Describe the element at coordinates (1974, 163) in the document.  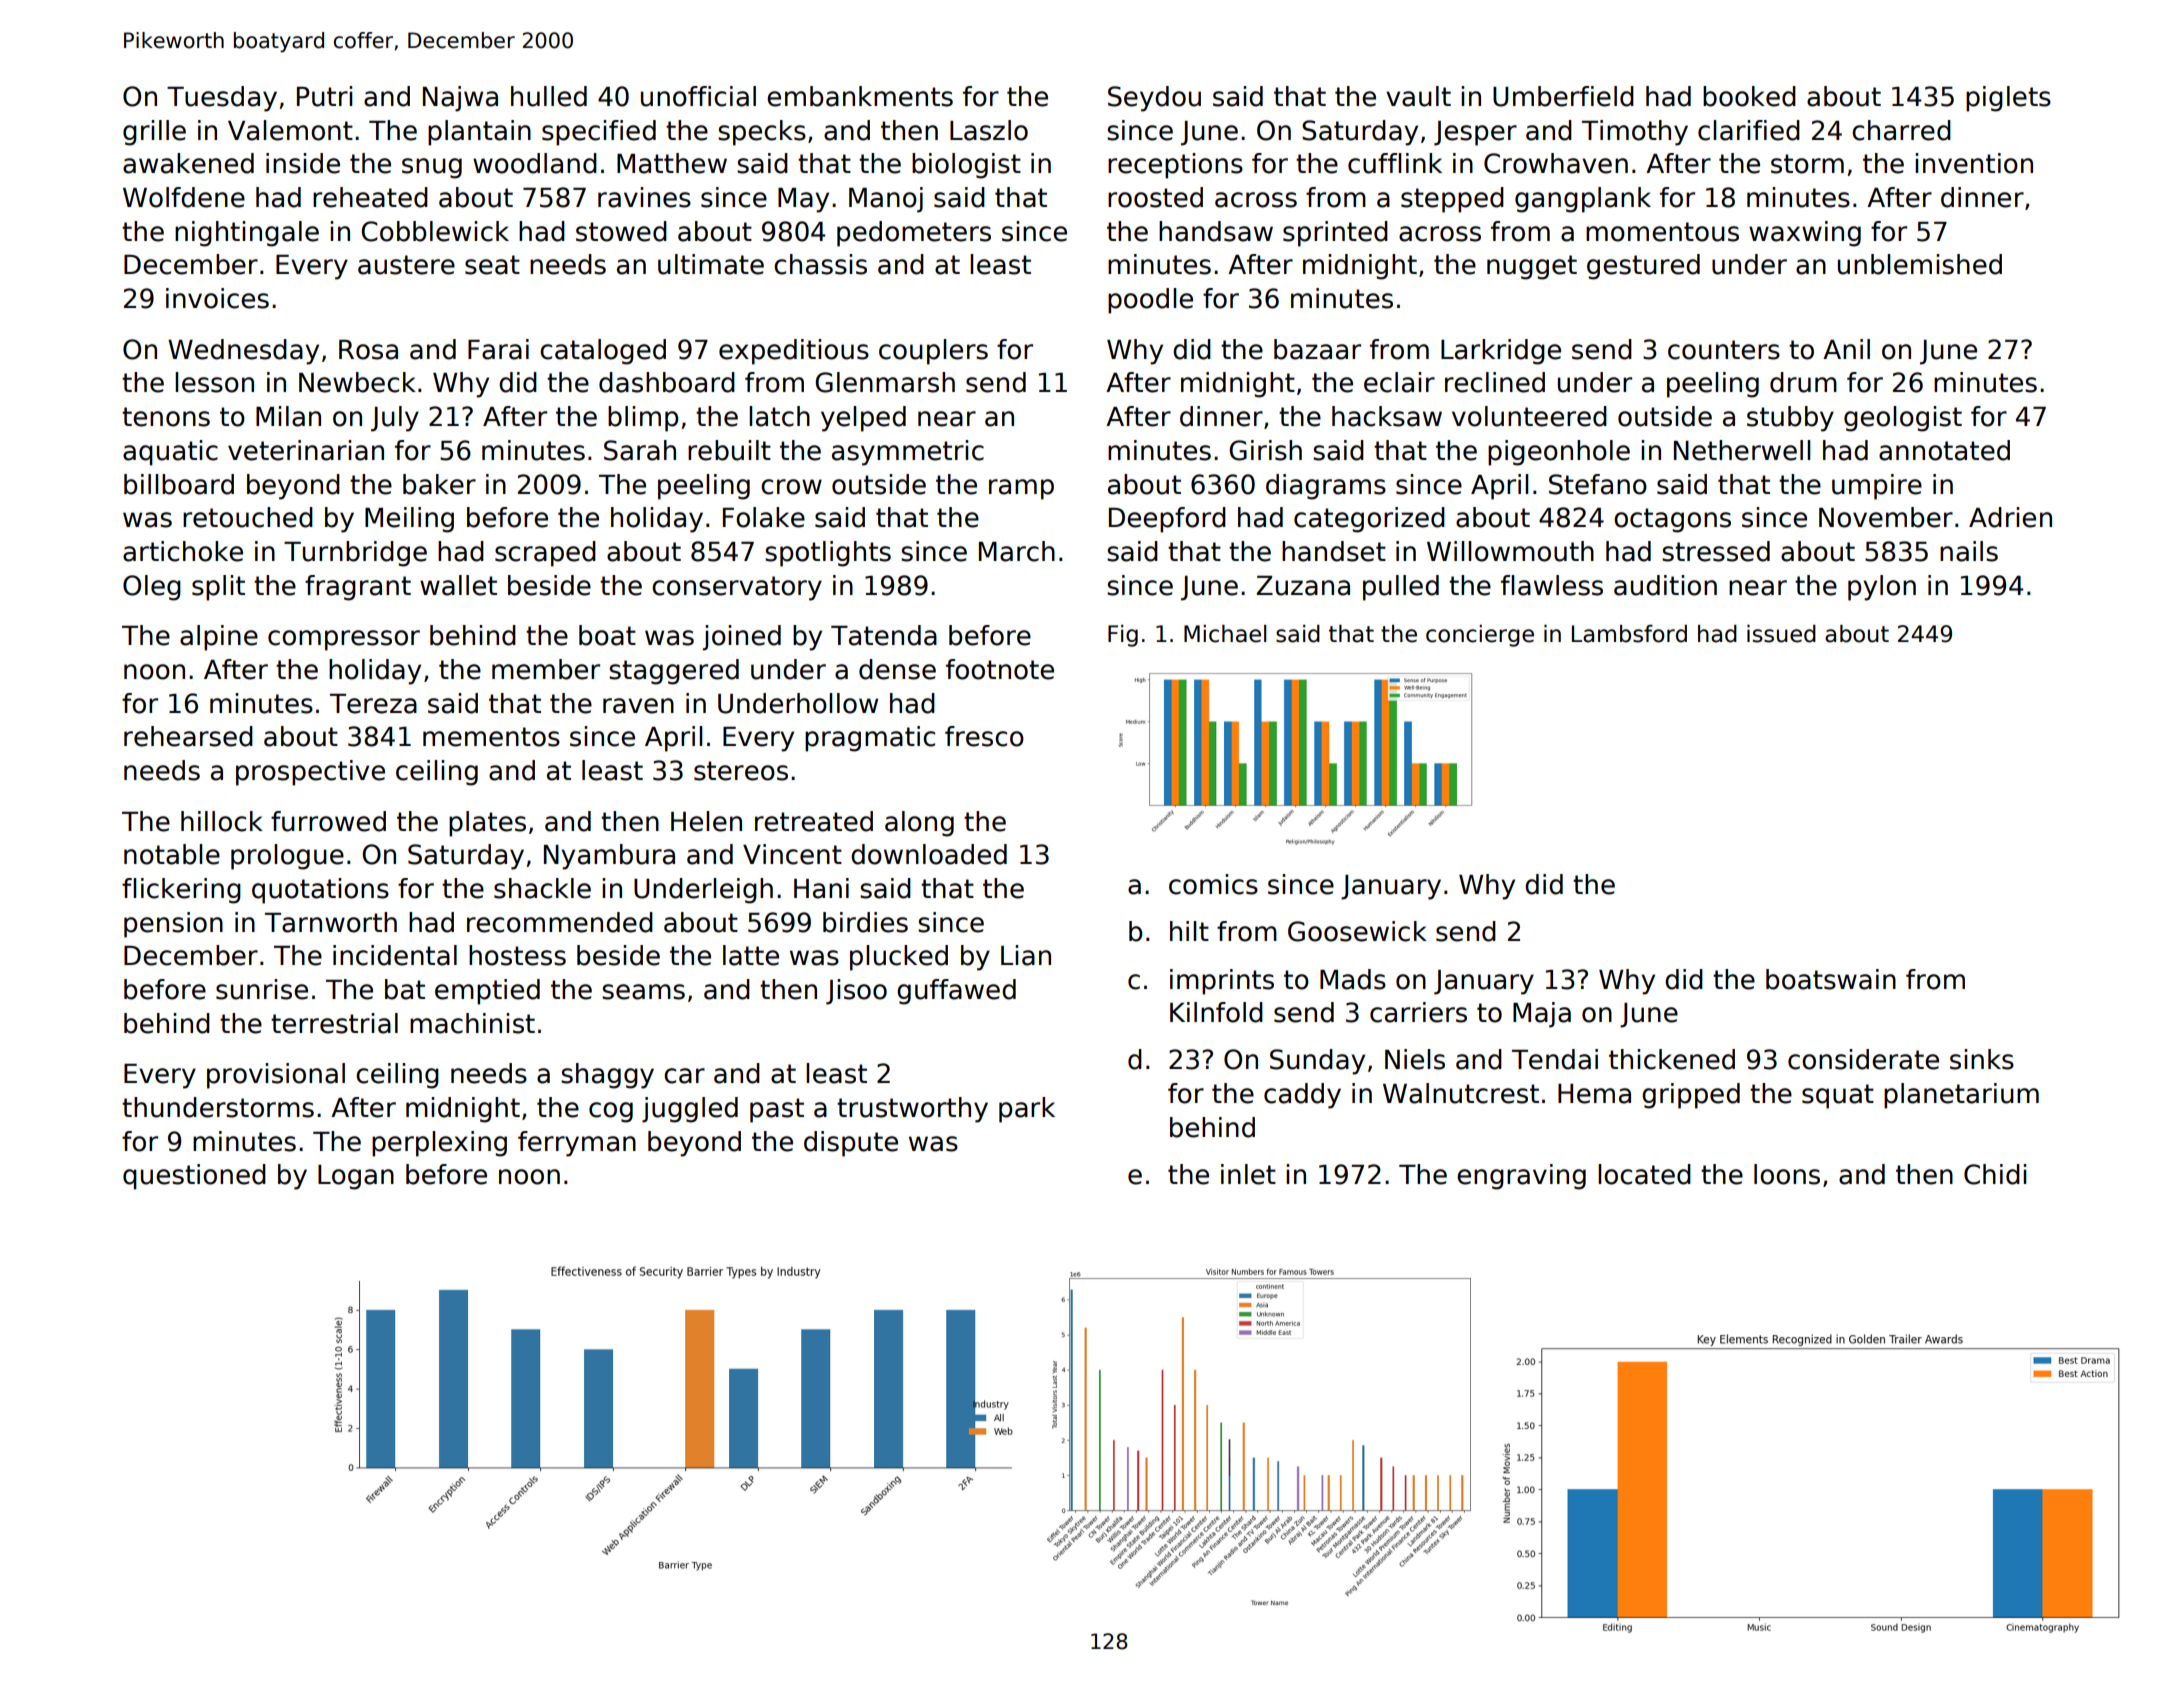
I see `invention` at that location.
